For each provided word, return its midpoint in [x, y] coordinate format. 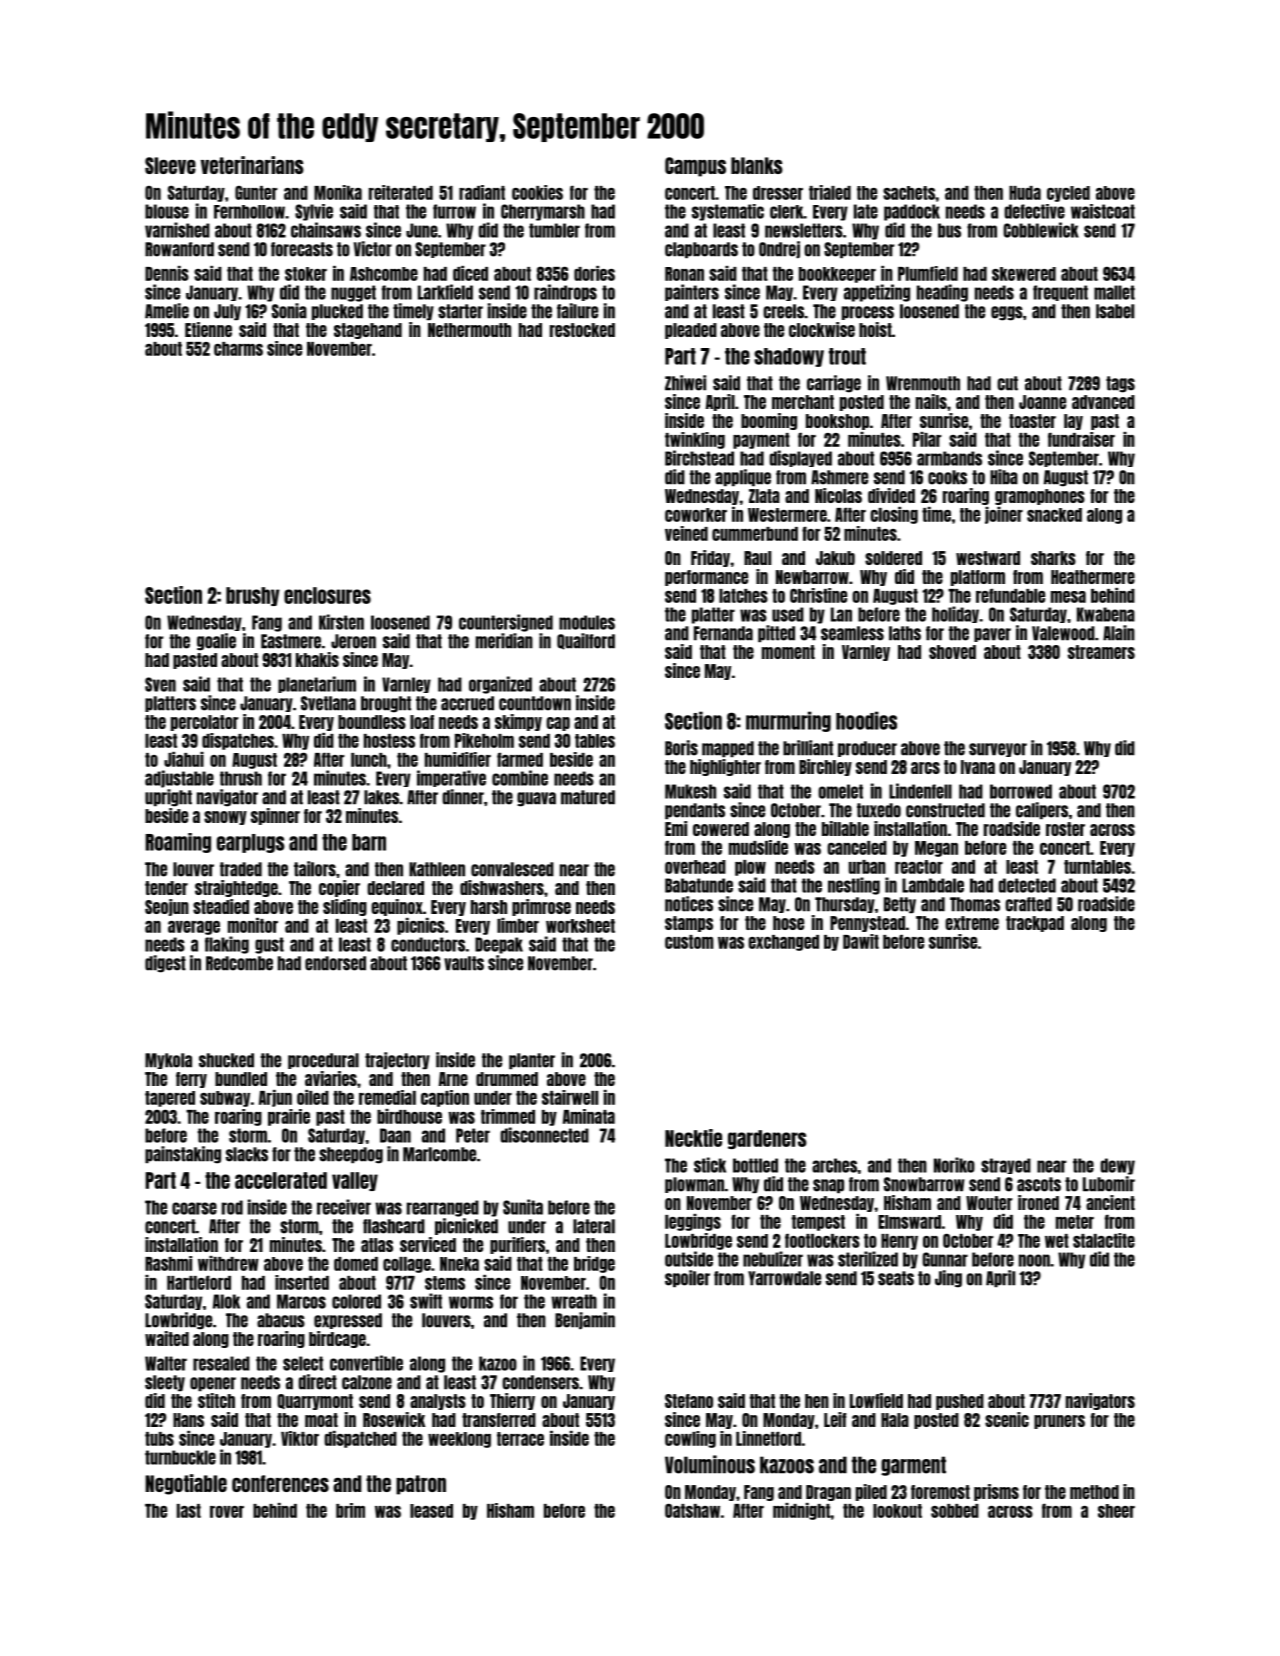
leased [431, 1511]
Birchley [825, 767]
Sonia [289, 311]
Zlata [764, 496]
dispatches [238, 741]
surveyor [998, 750]
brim [350, 1510]
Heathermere [1093, 577]
